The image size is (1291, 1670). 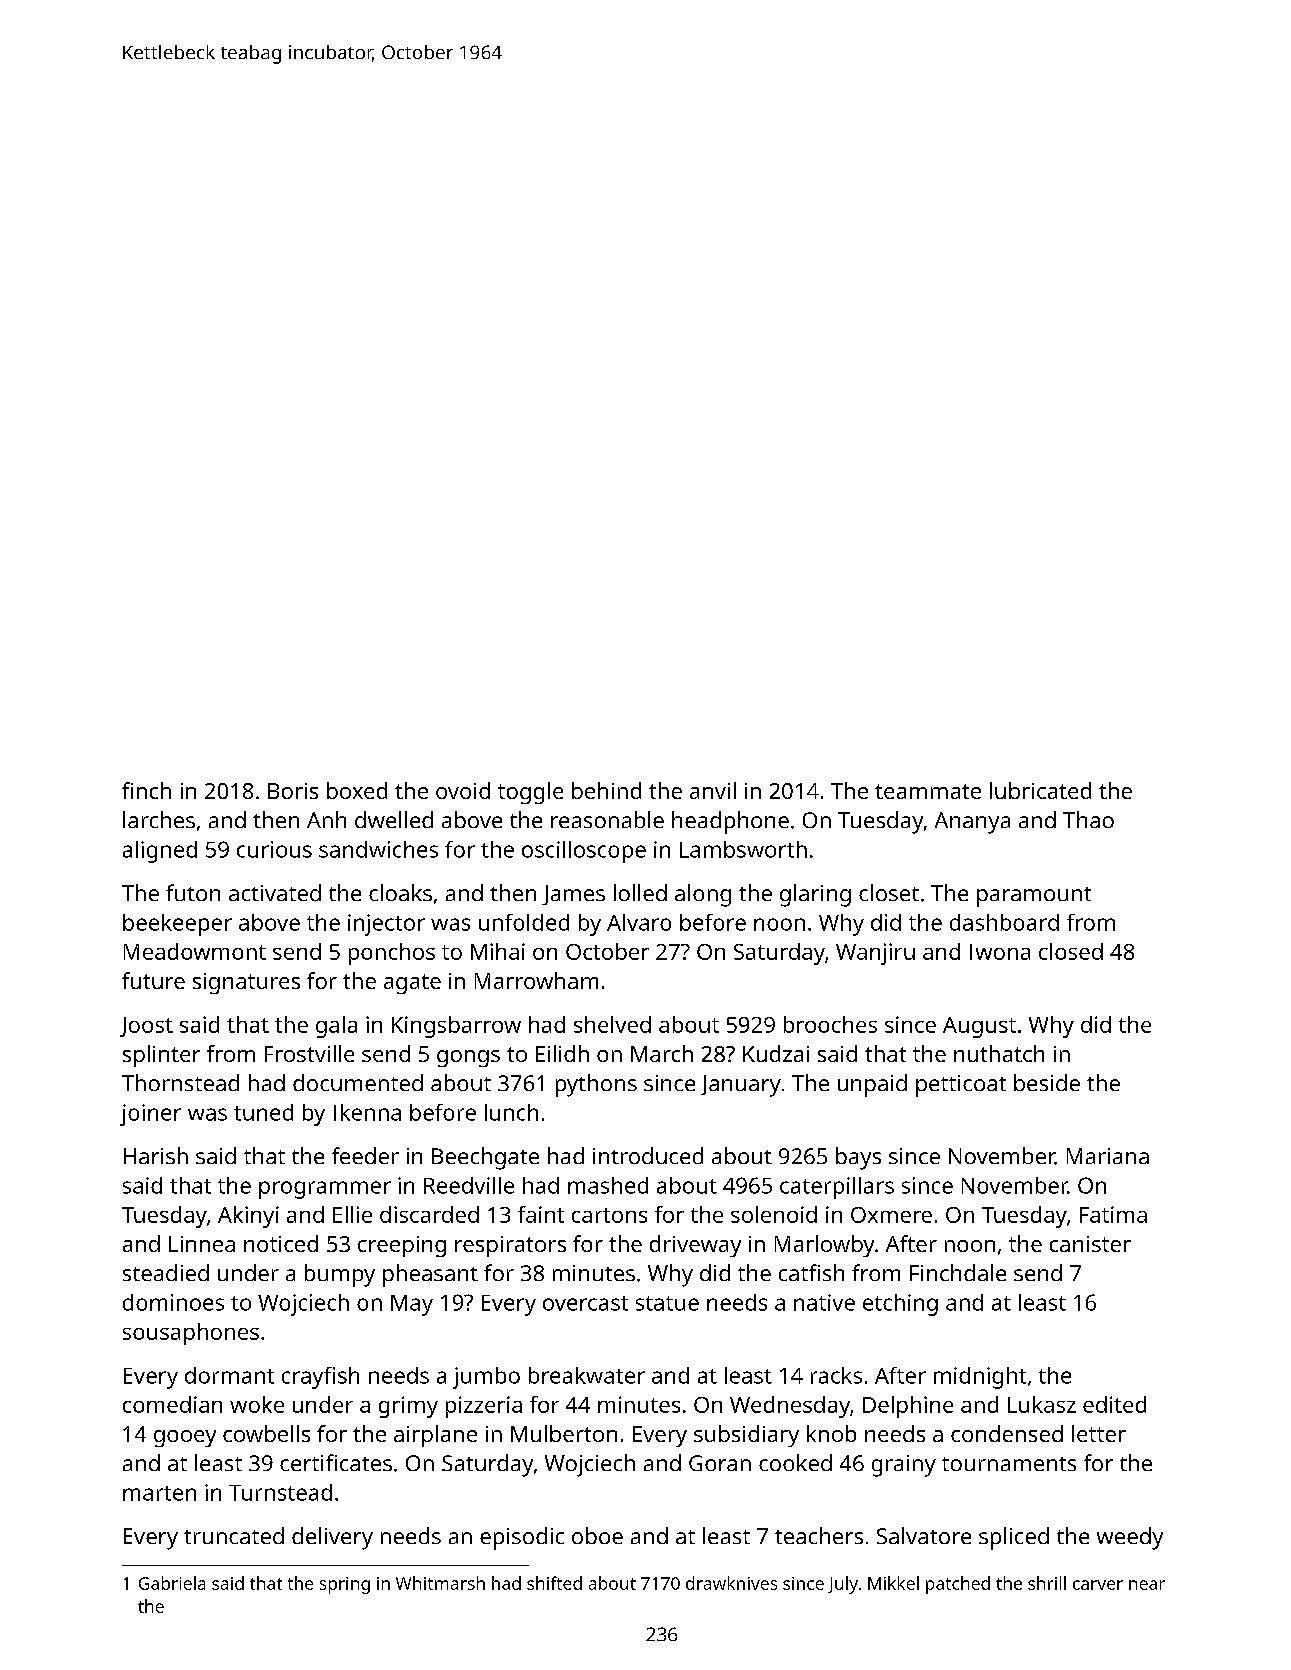 I want to click on respirators, so click(x=510, y=1246).
